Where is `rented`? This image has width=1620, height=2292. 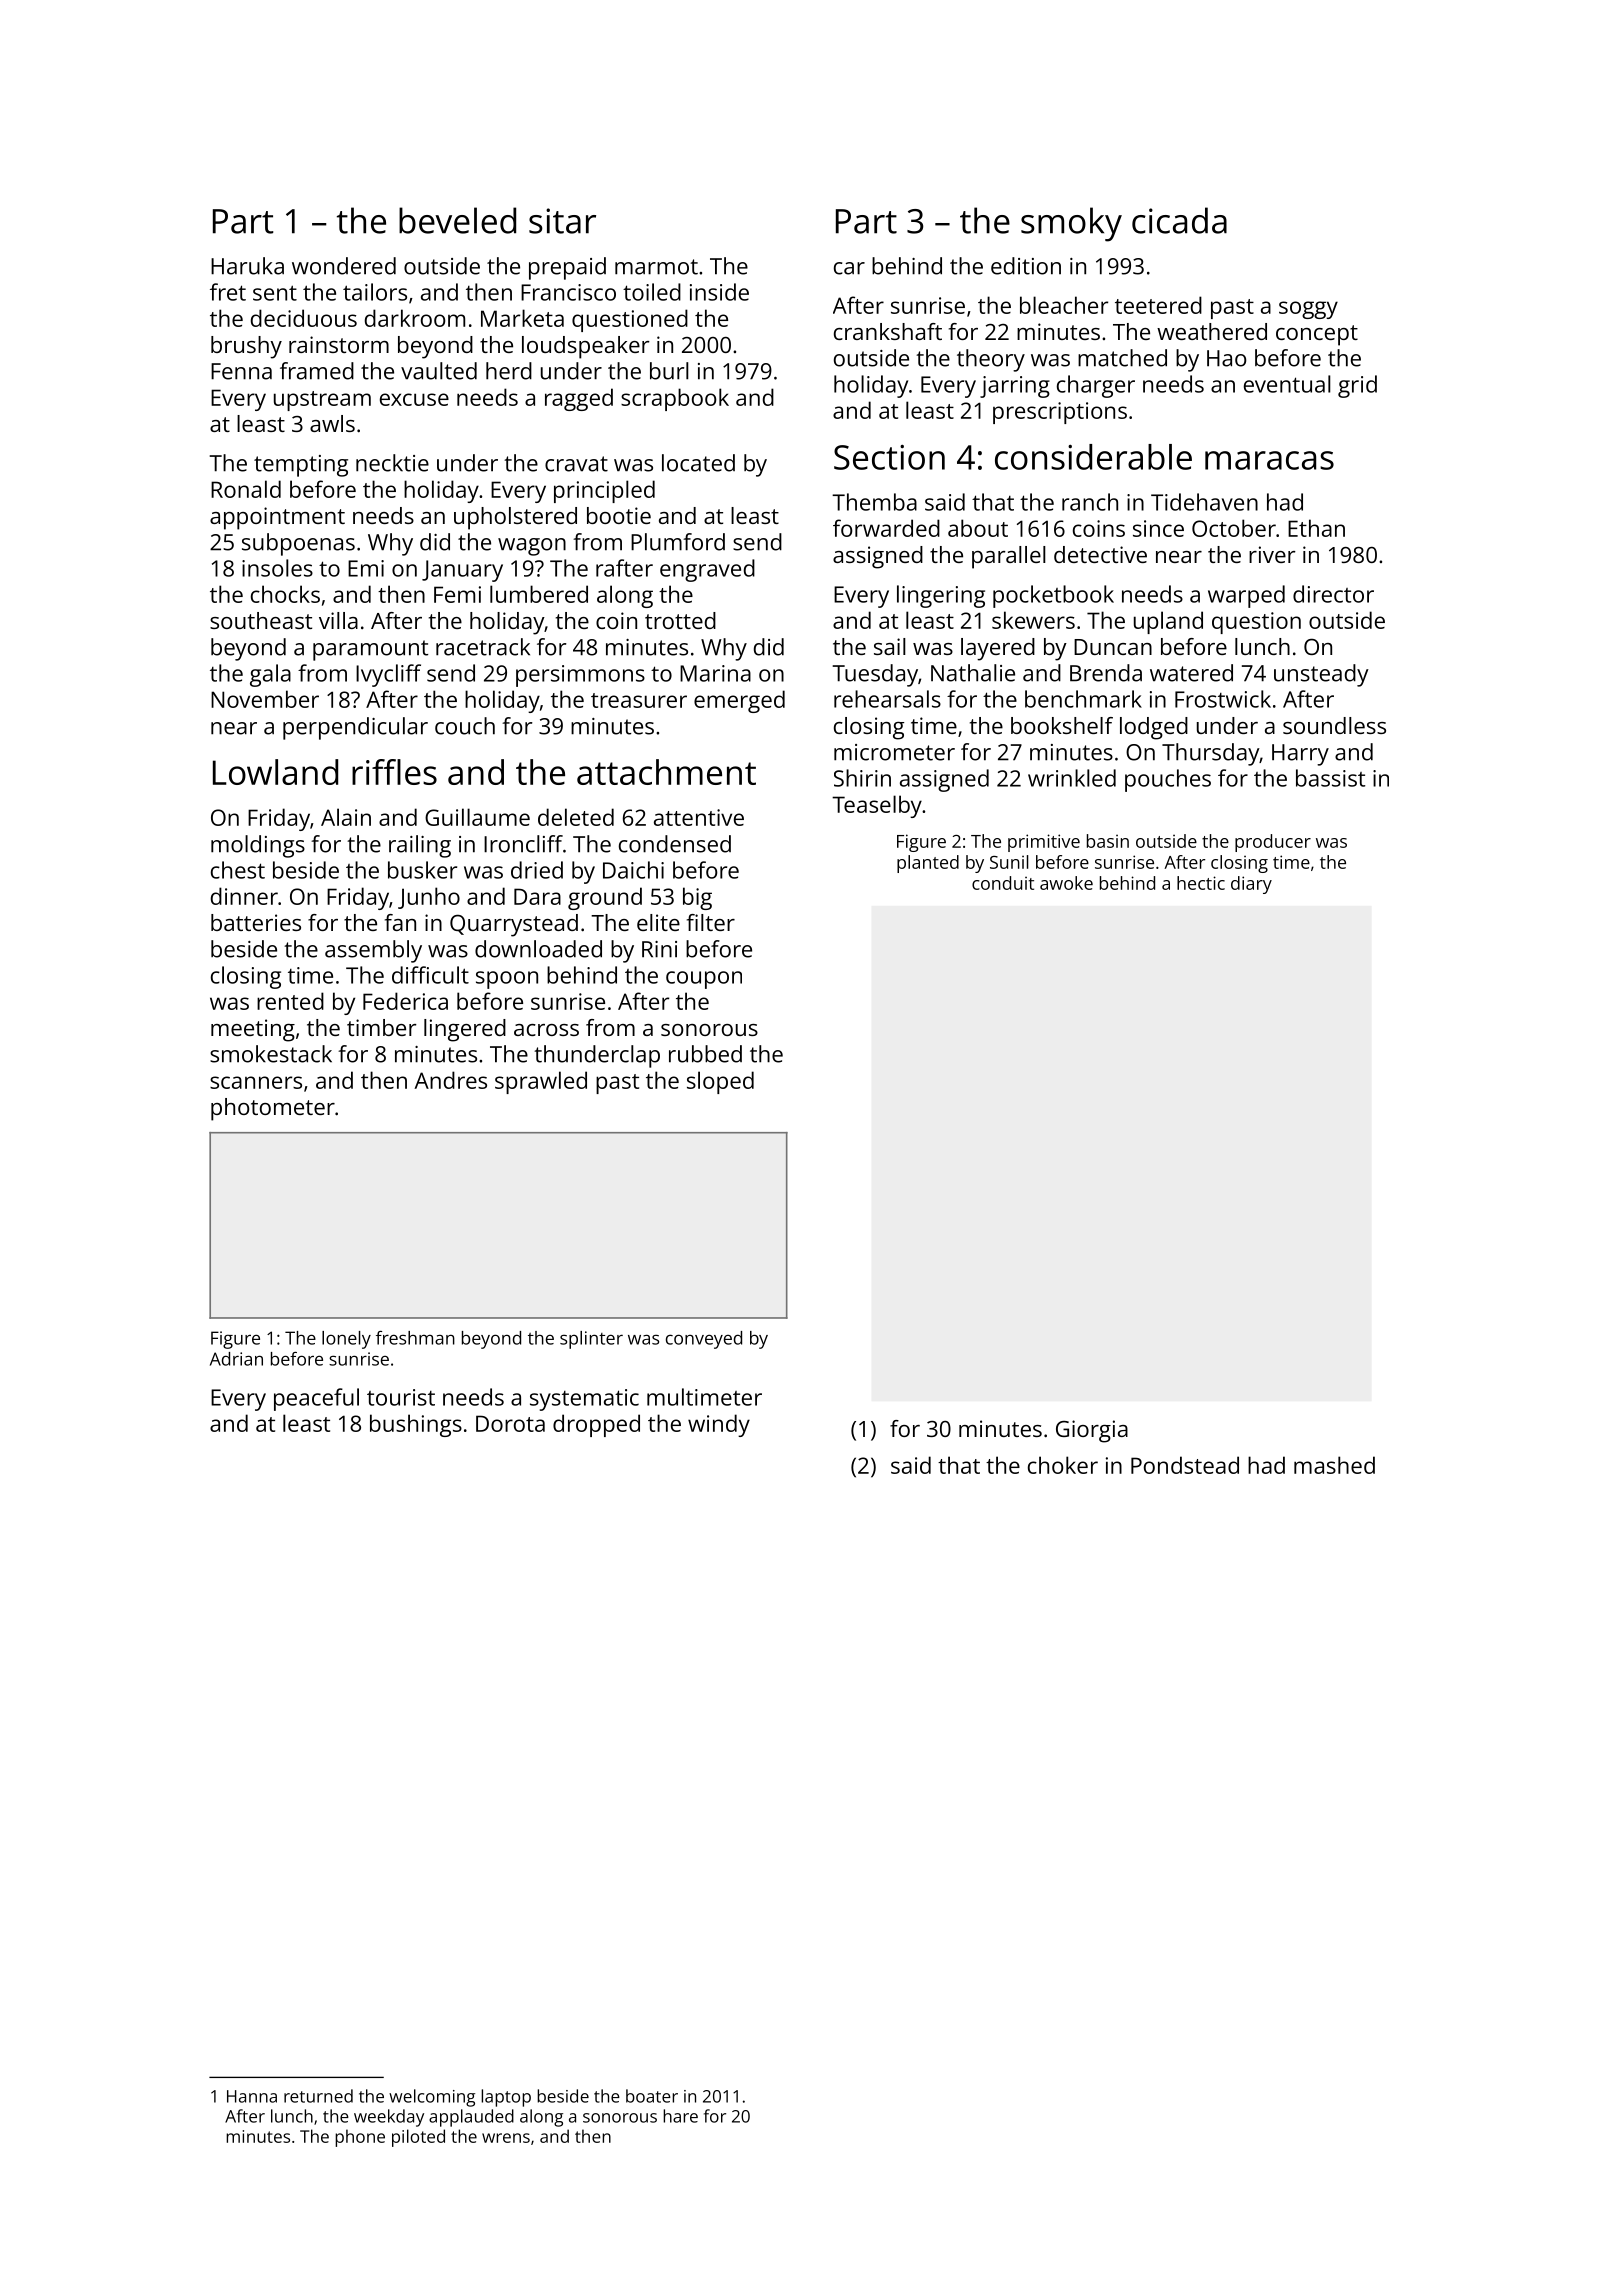
rented is located at coordinates (290, 1001).
